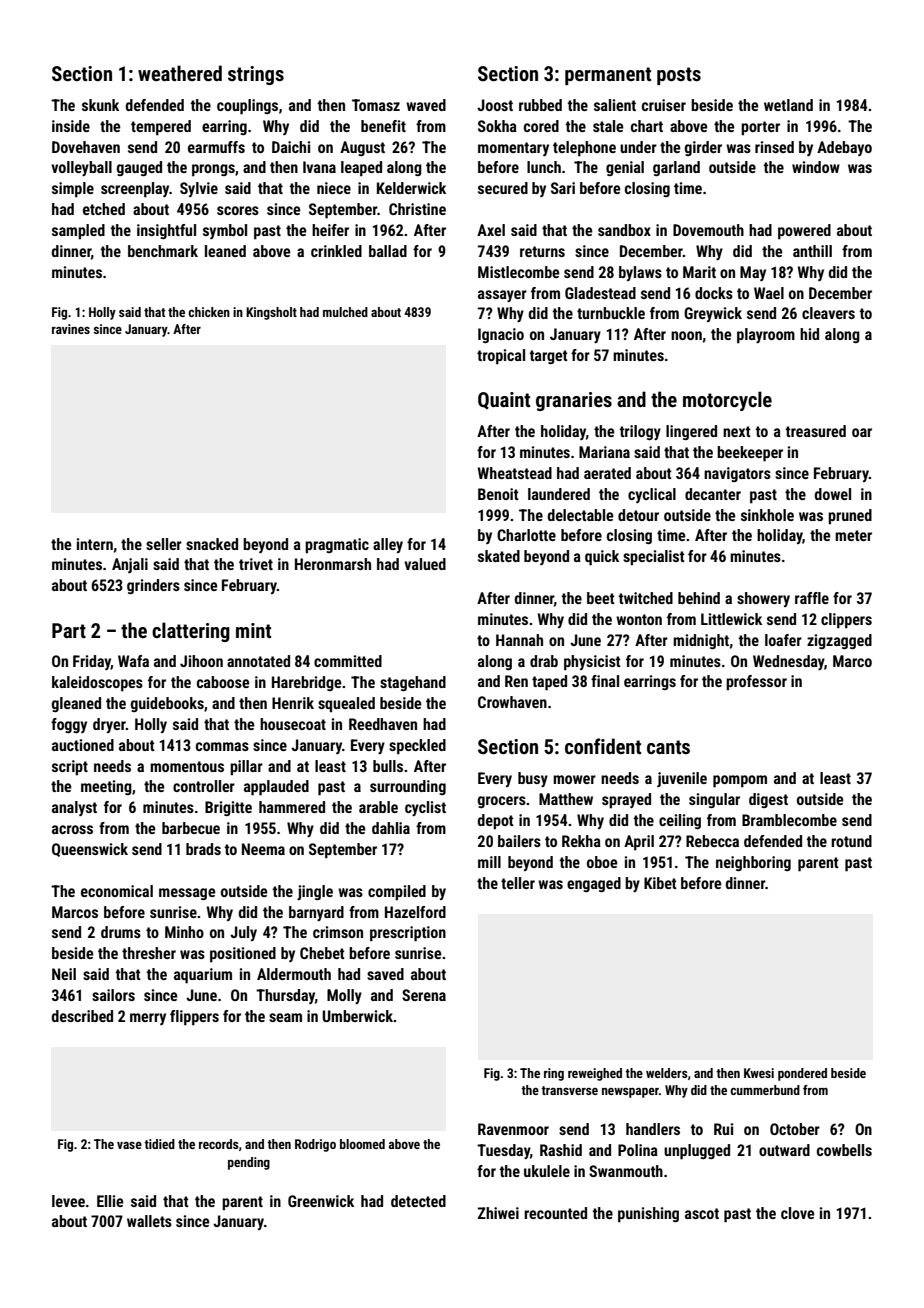 The width and height of the screenshot is (924, 1308). Describe the element at coordinates (424, 995) in the screenshot. I see `Serena` at that location.
